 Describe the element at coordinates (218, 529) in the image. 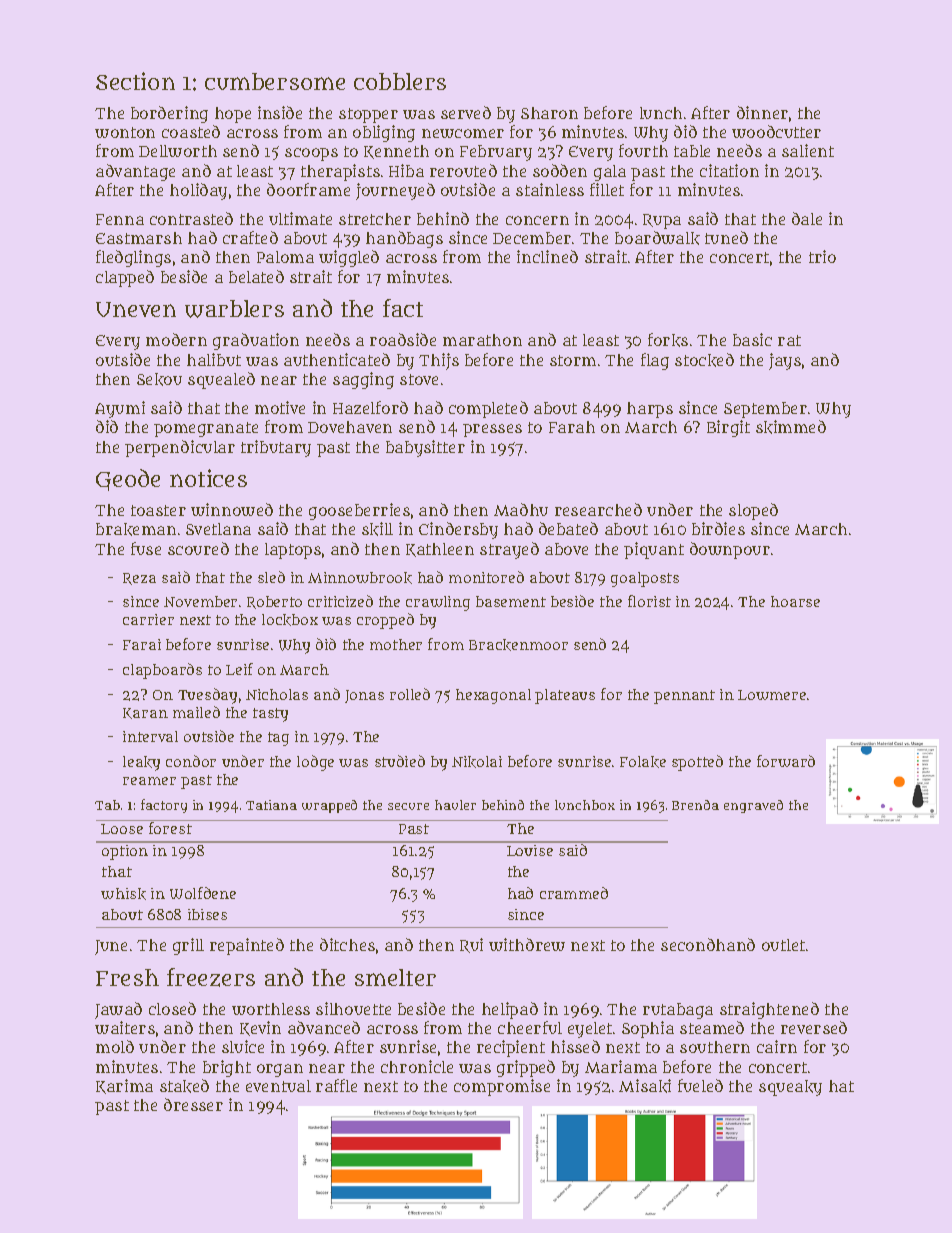

I see `Svetlana` at that location.
